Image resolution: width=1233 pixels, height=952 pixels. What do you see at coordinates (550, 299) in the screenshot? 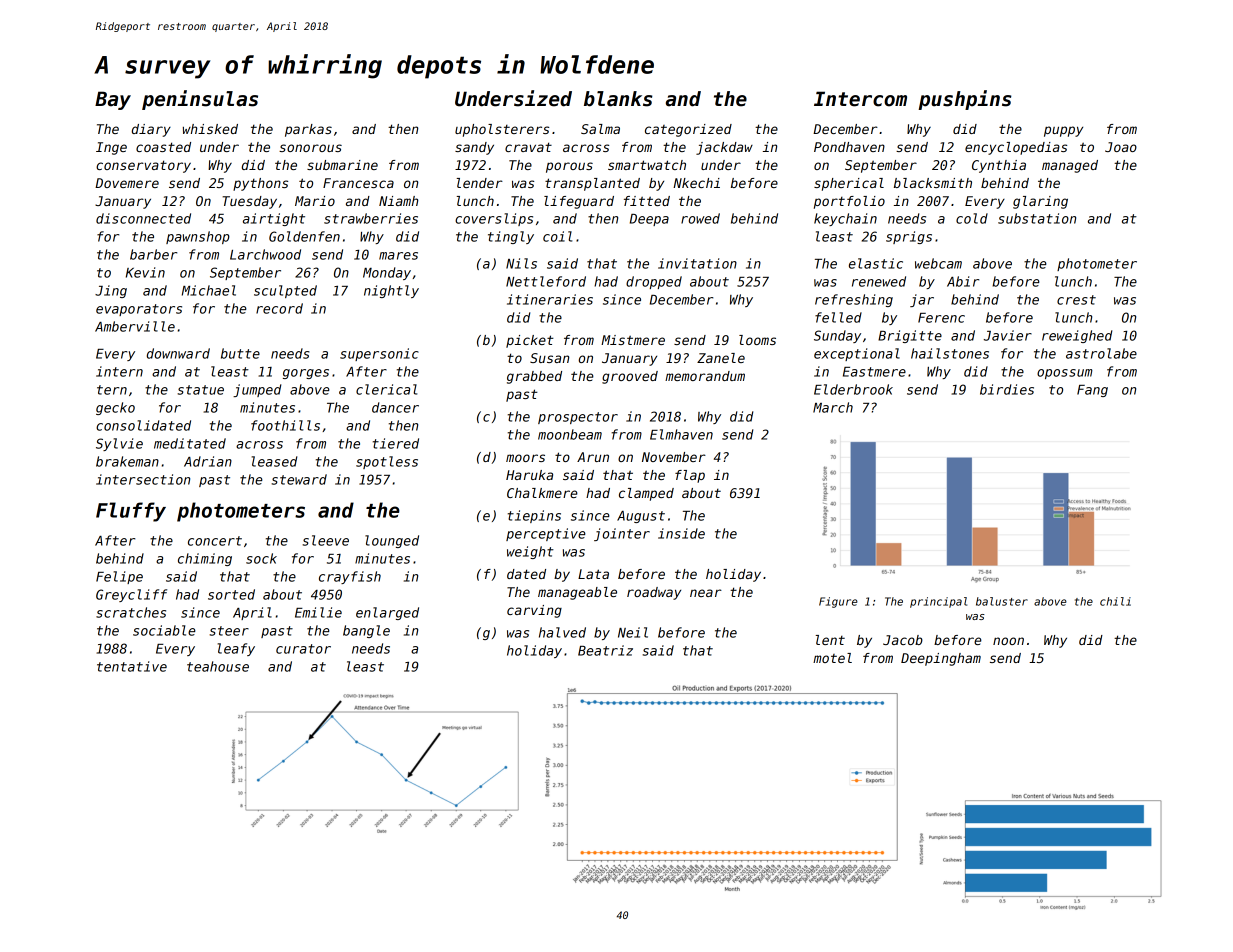
I see `itineraries` at bounding box center [550, 299].
